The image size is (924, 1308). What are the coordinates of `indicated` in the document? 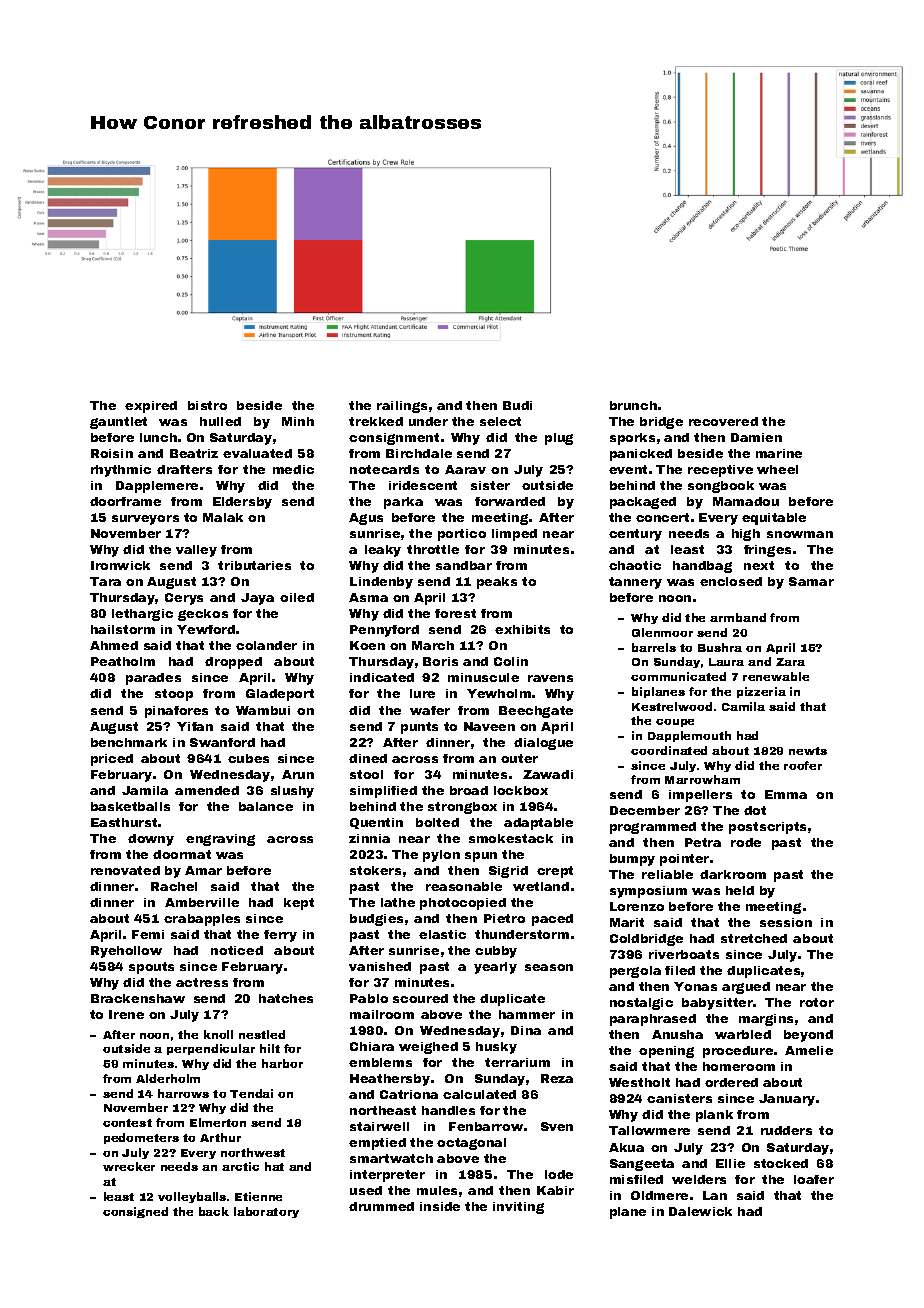 It's located at (382, 677).
